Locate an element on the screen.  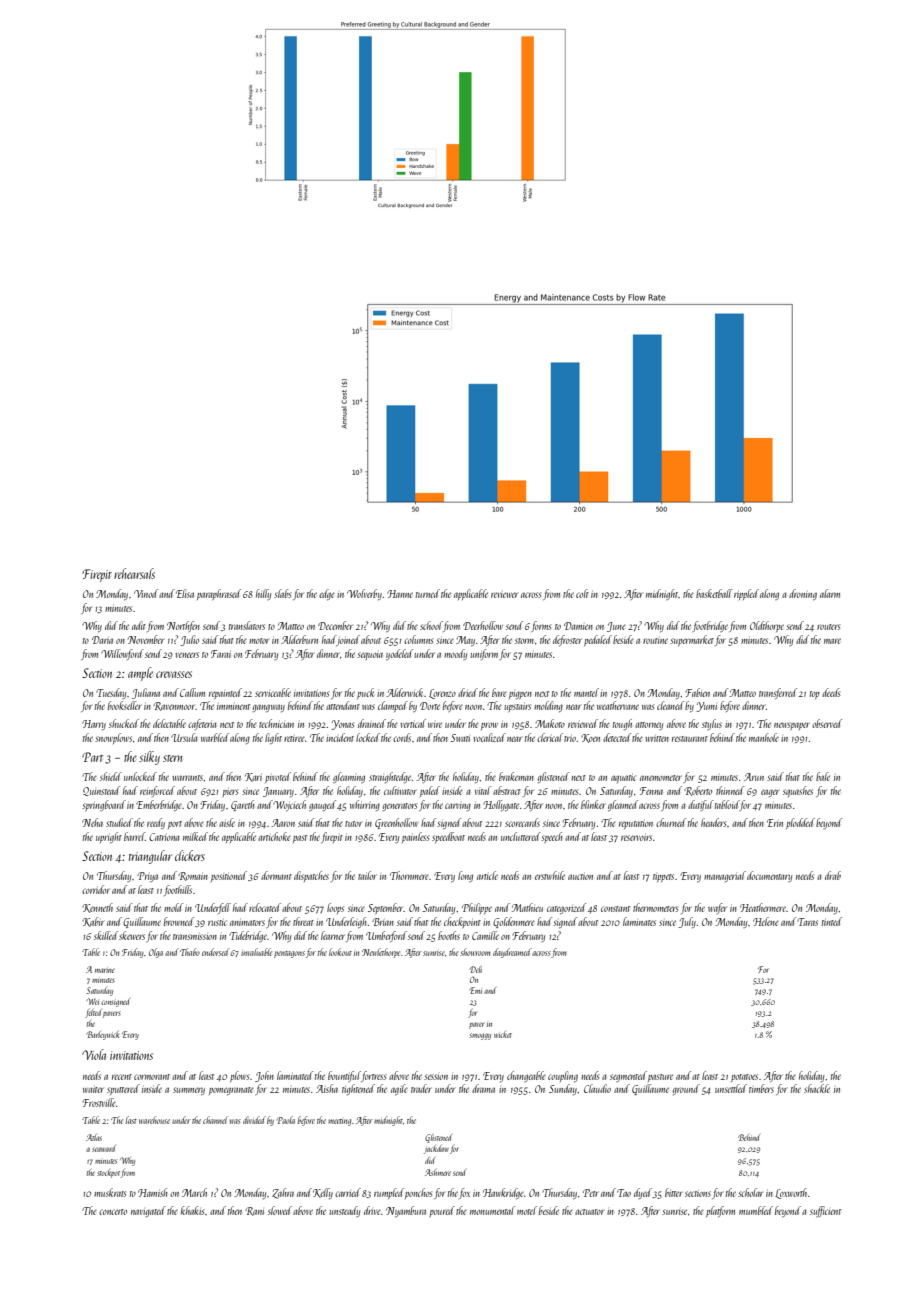
Rani is located at coordinates (254, 1211).
